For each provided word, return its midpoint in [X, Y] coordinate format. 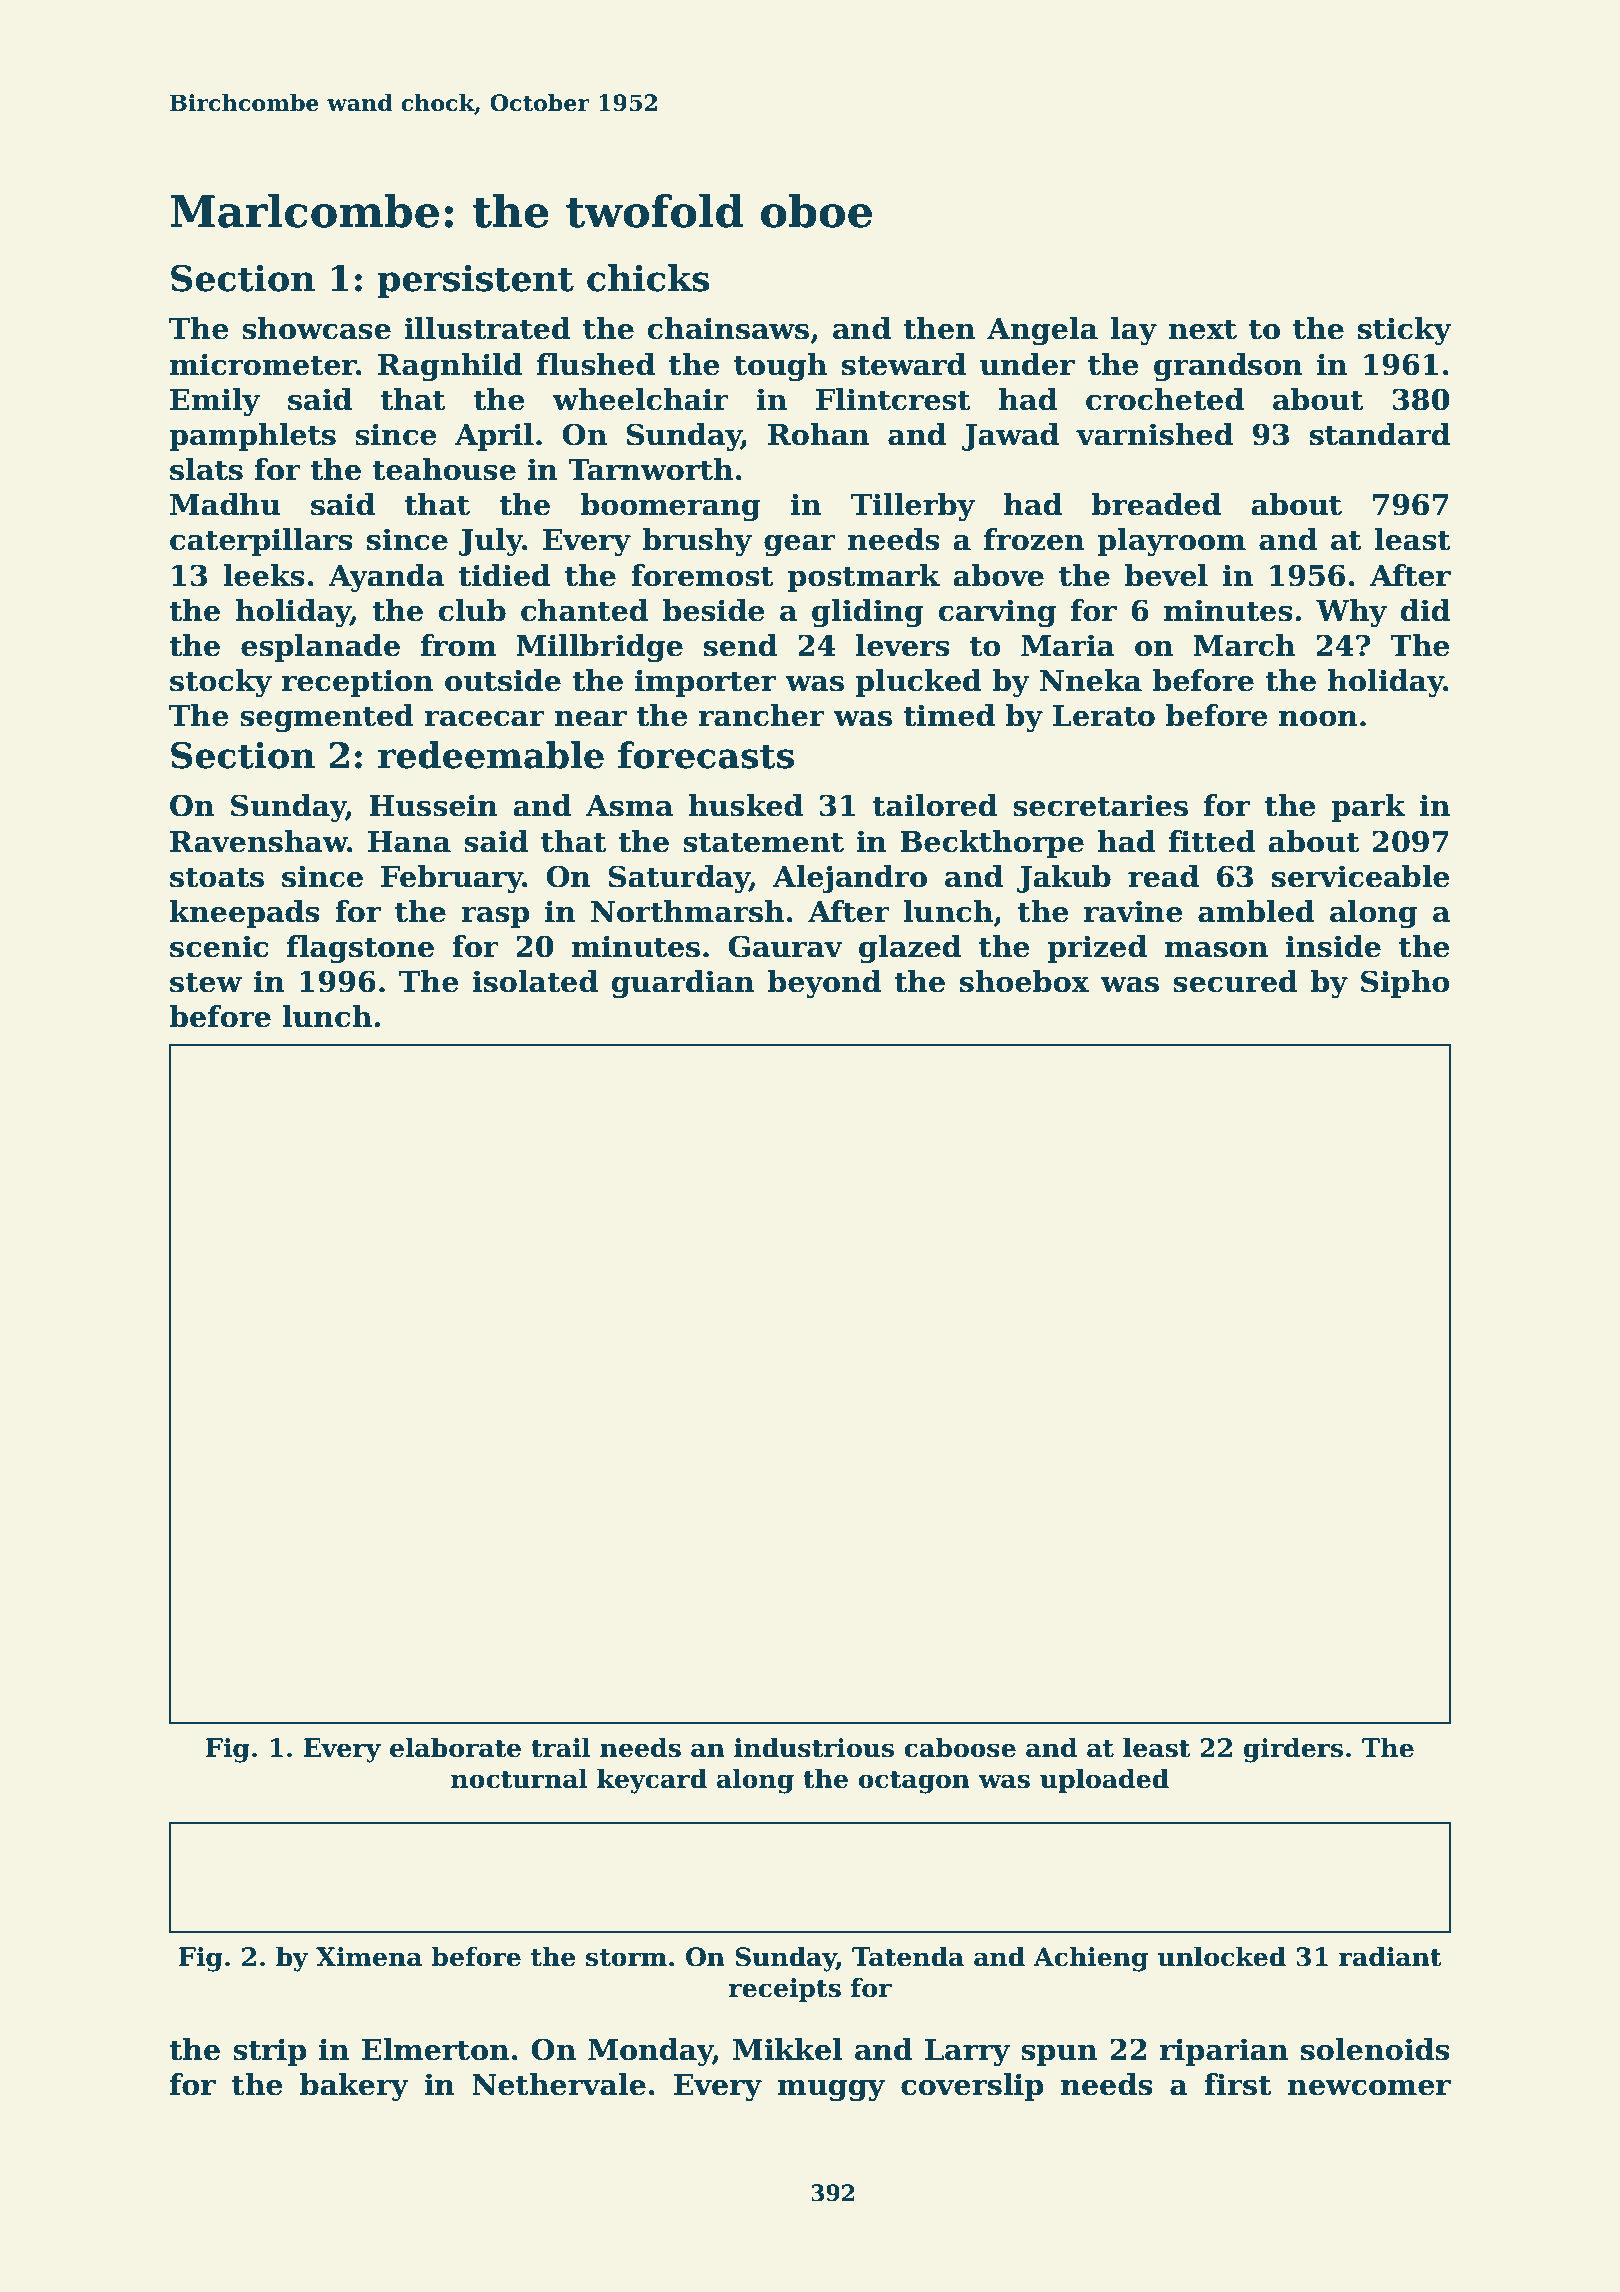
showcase [316, 328]
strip [270, 2052]
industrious [814, 1747]
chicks [648, 278]
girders [1293, 1750]
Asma [629, 806]
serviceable [1361, 876]
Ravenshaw [259, 841]
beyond [824, 984]
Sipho [1405, 984]
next [1202, 330]
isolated [535, 981]
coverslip [972, 2087]
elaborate [455, 1747]
